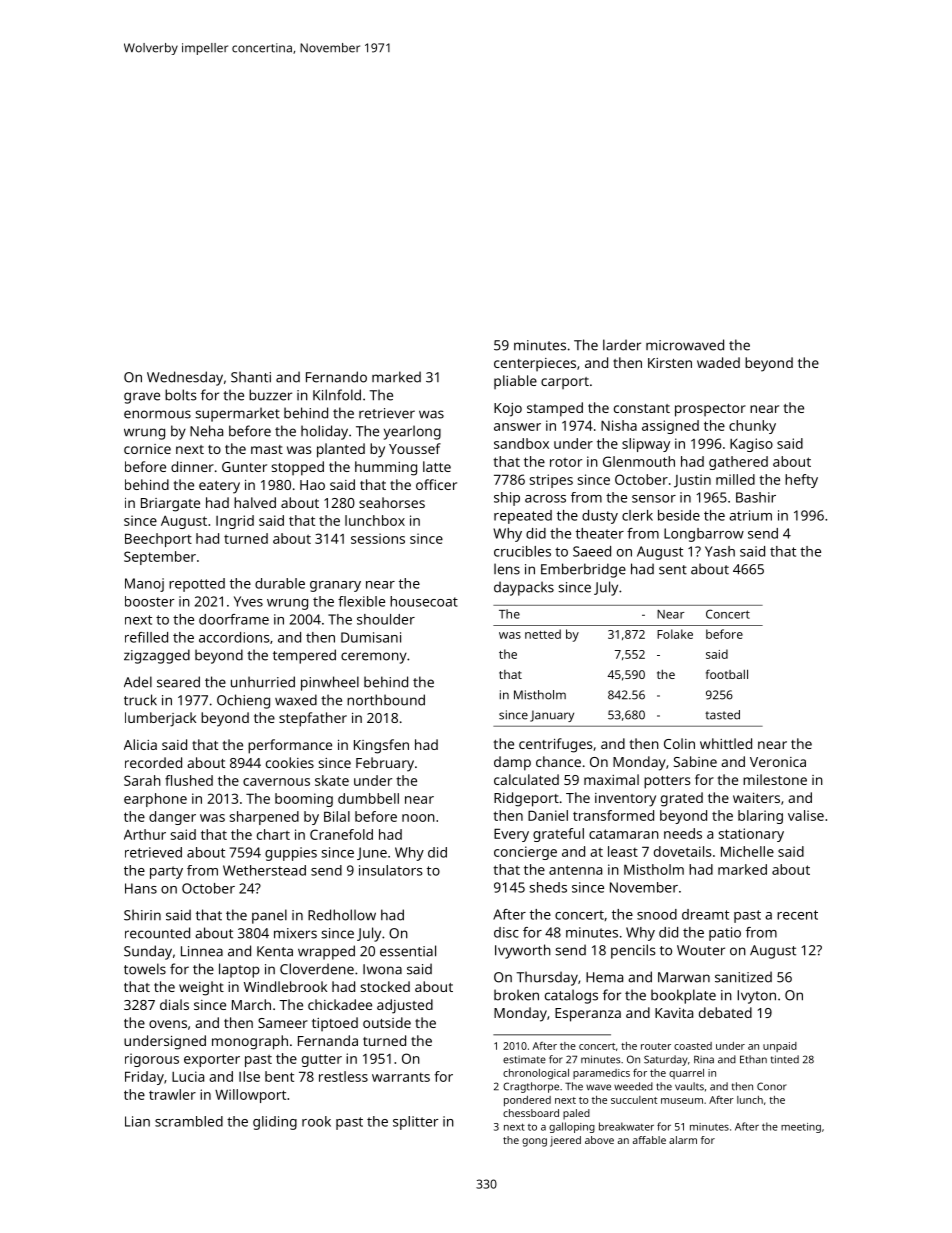 The image size is (952, 1233). I want to click on splitter, so click(415, 1123).
